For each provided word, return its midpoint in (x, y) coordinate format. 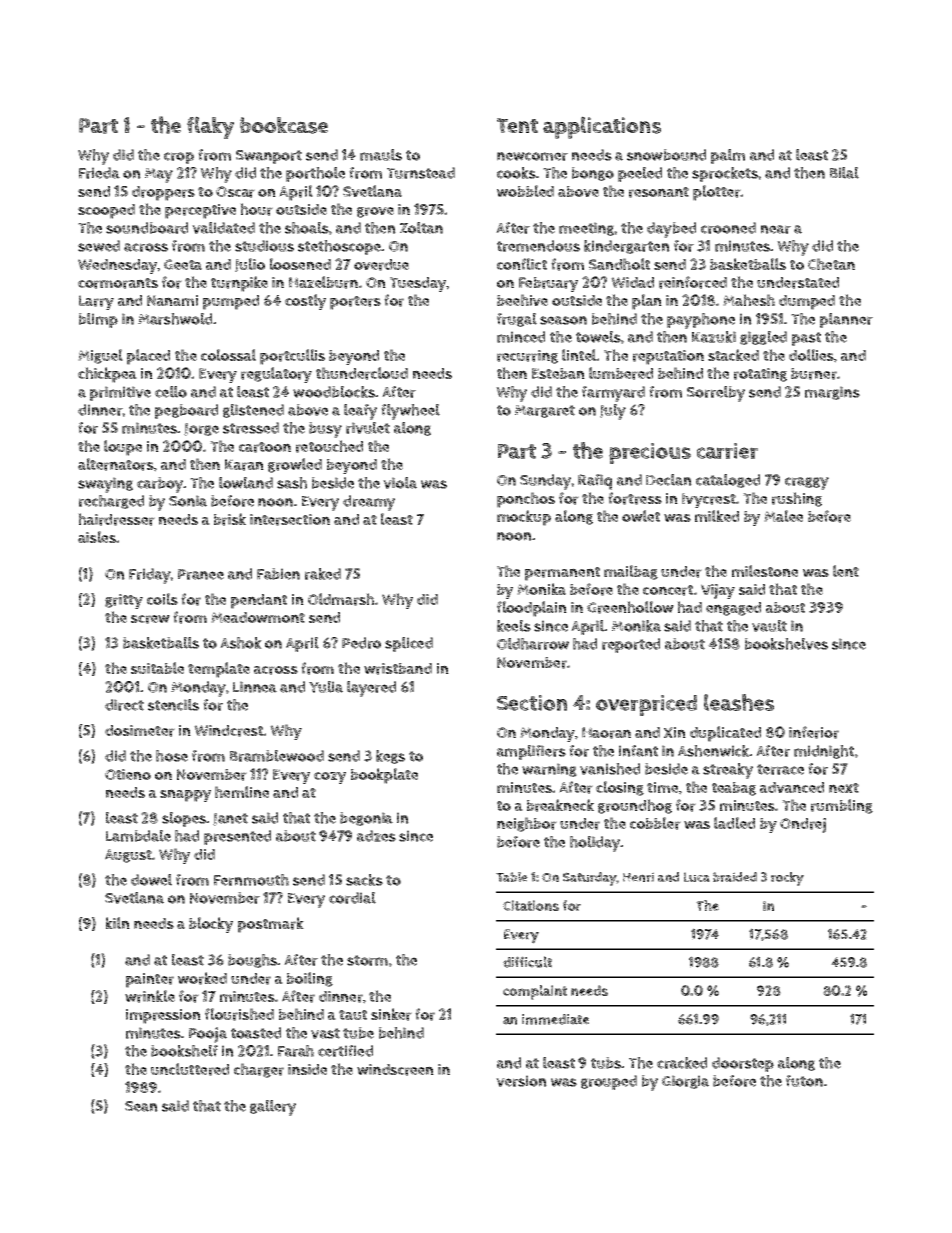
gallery (273, 1108)
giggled (763, 338)
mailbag (631, 572)
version (521, 1081)
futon (804, 1081)
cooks (516, 173)
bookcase (284, 125)
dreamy (369, 503)
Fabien (278, 574)
